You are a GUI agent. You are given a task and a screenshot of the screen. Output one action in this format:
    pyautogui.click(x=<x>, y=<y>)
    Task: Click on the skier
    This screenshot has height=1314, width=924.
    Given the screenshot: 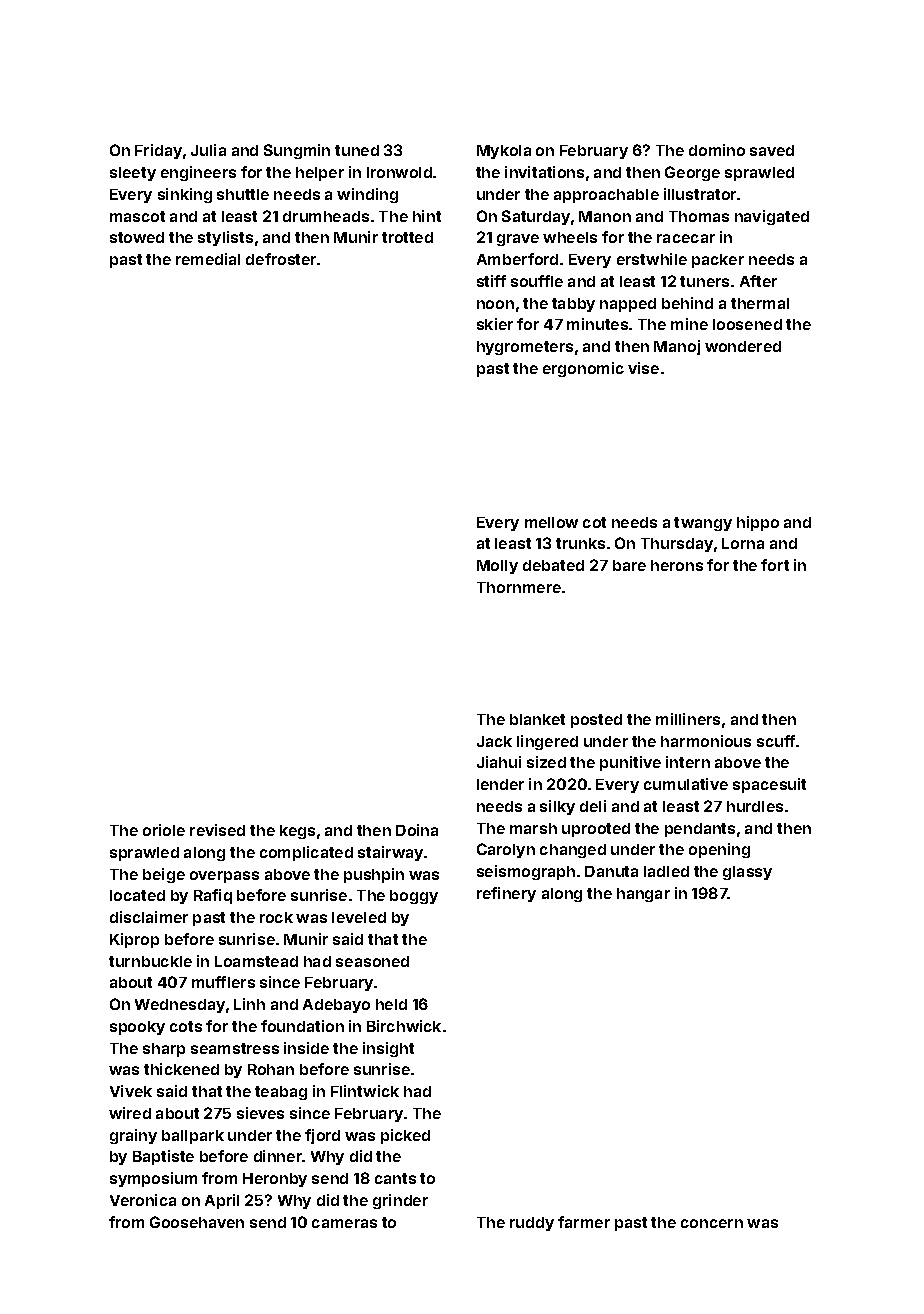 What is the action you would take?
    pyautogui.click(x=495, y=324)
